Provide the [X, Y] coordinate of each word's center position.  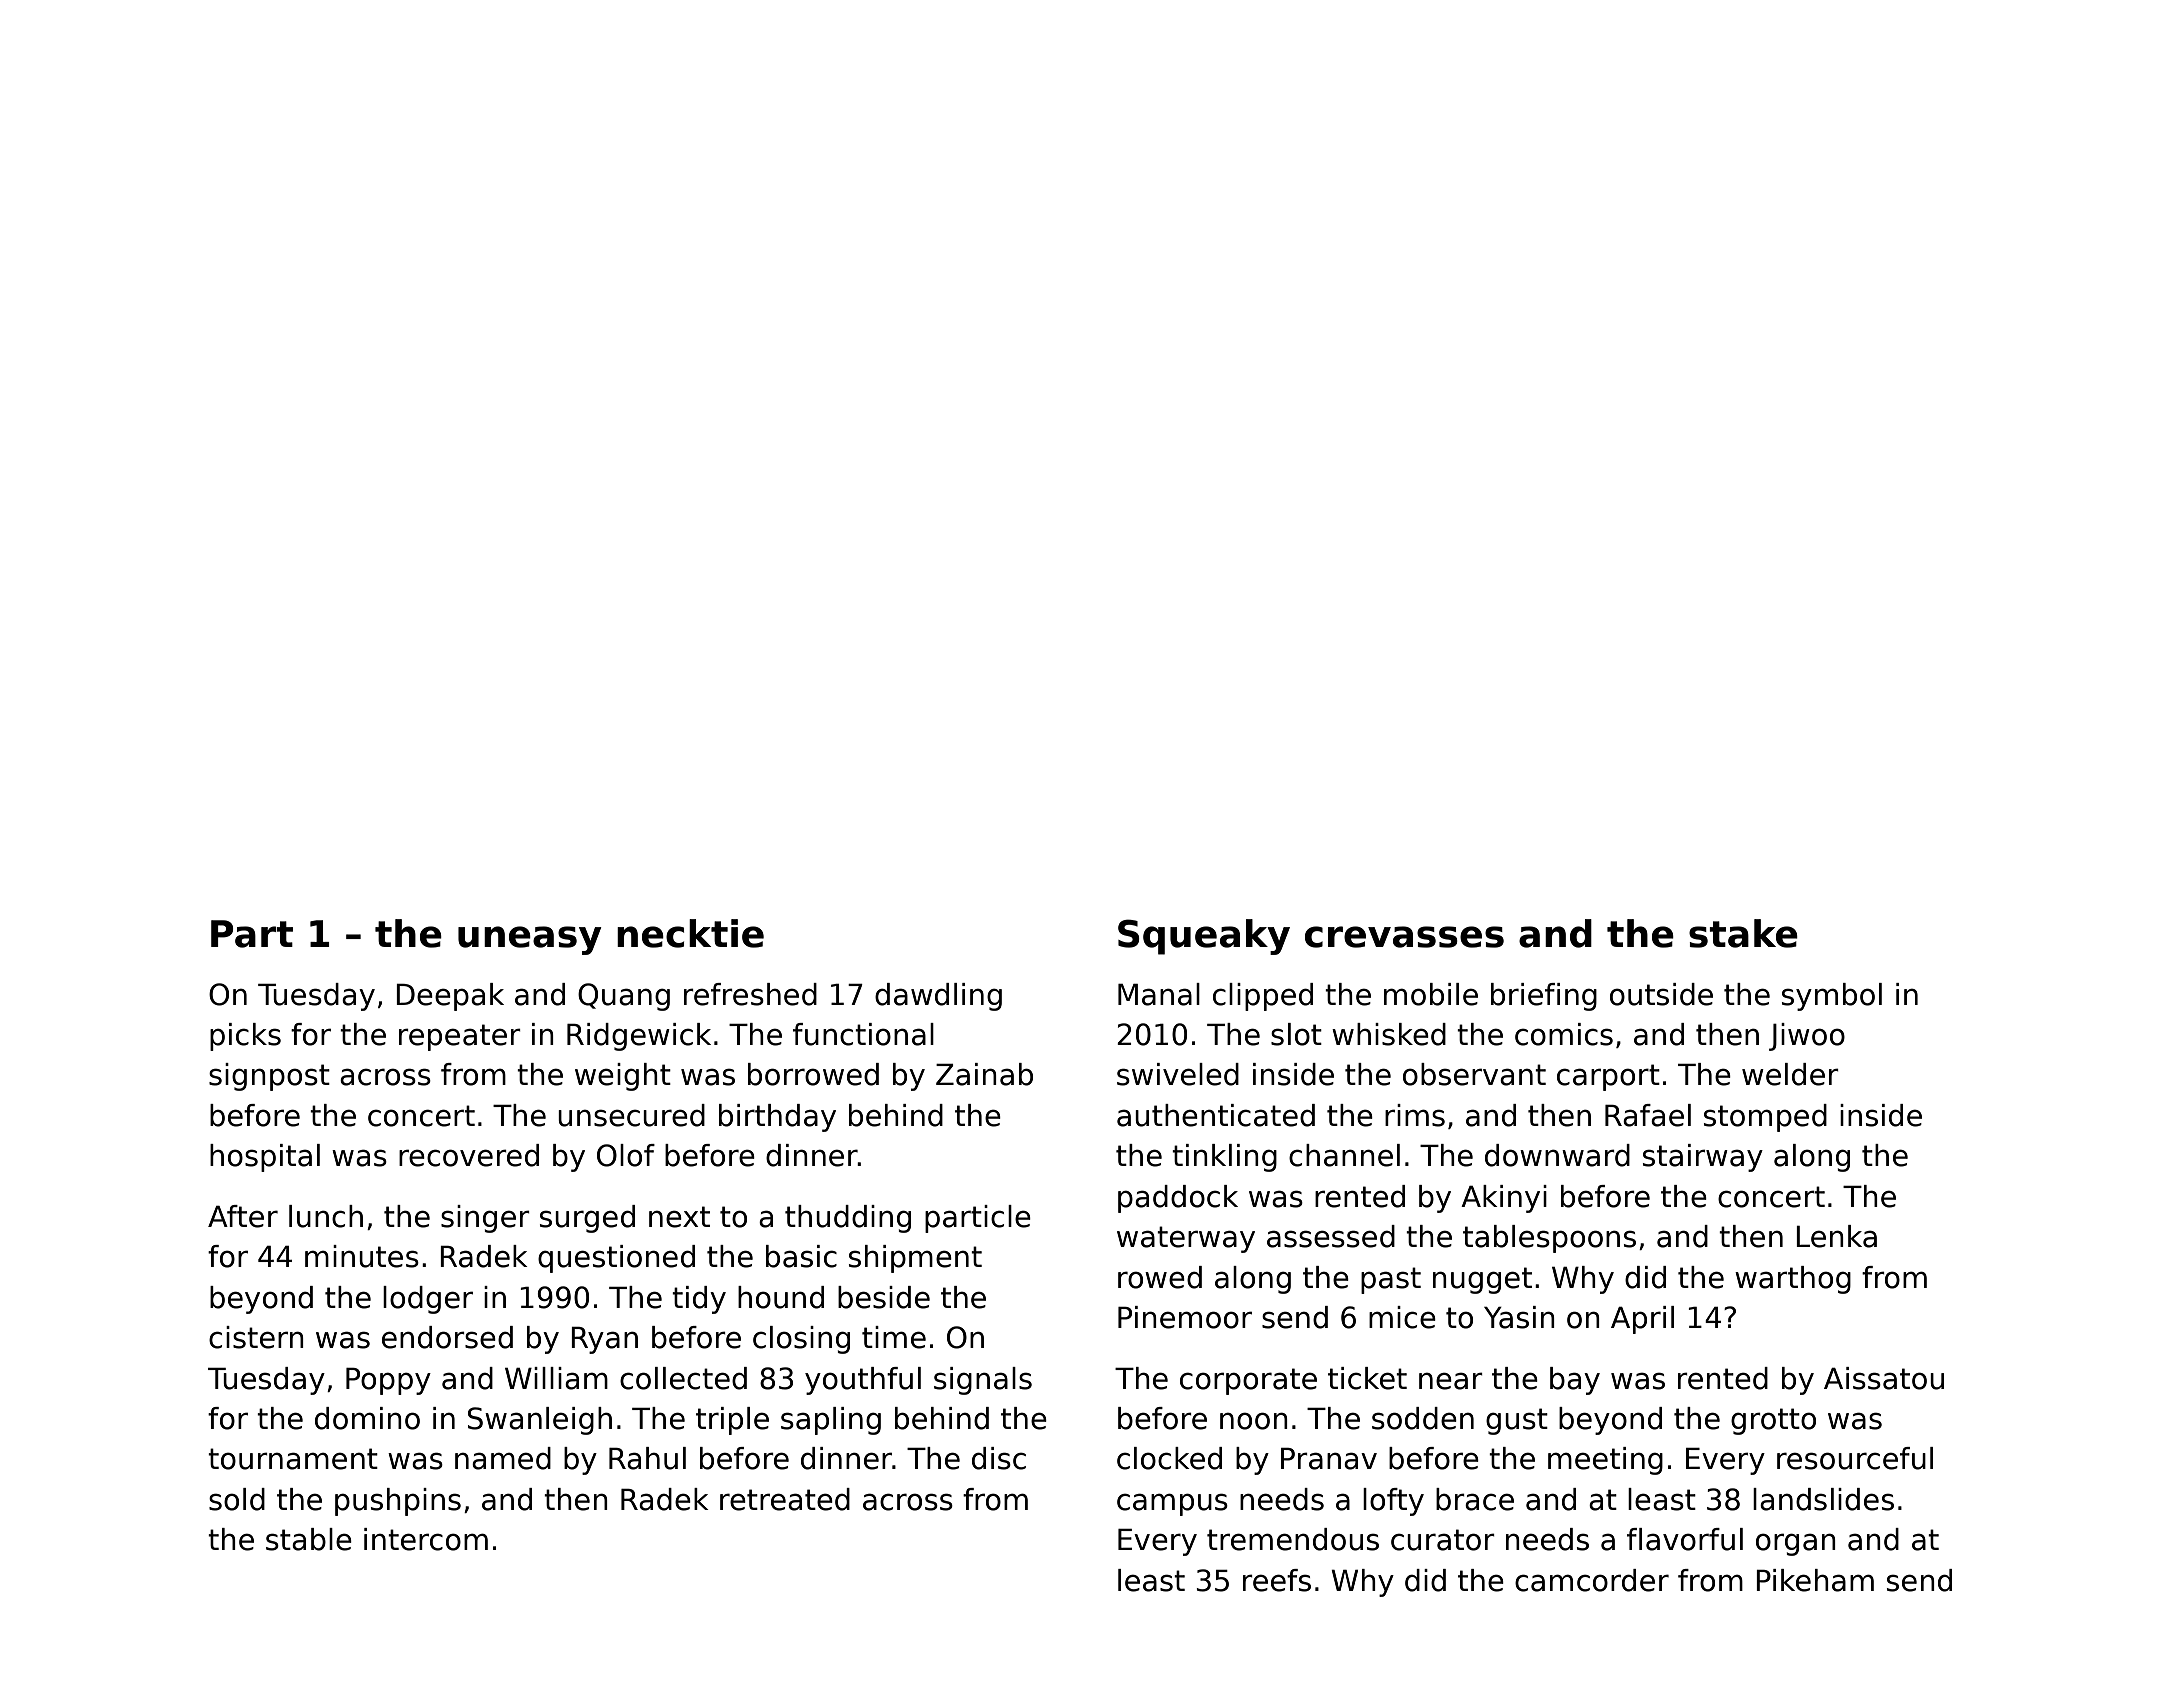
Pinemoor [1185, 1317]
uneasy [530, 940]
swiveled [1178, 1074]
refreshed [750, 994]
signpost [269, 1077]
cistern [256, 1337]
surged [587, 1219]
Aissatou [1884, 1378]
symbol [1832, 997]
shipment [915, 1259]
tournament [293, 1459]
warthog [1793, 1280]
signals [983, 1381]
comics [1564, 1034]
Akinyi [1504, 1199]
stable [309, 1539]
